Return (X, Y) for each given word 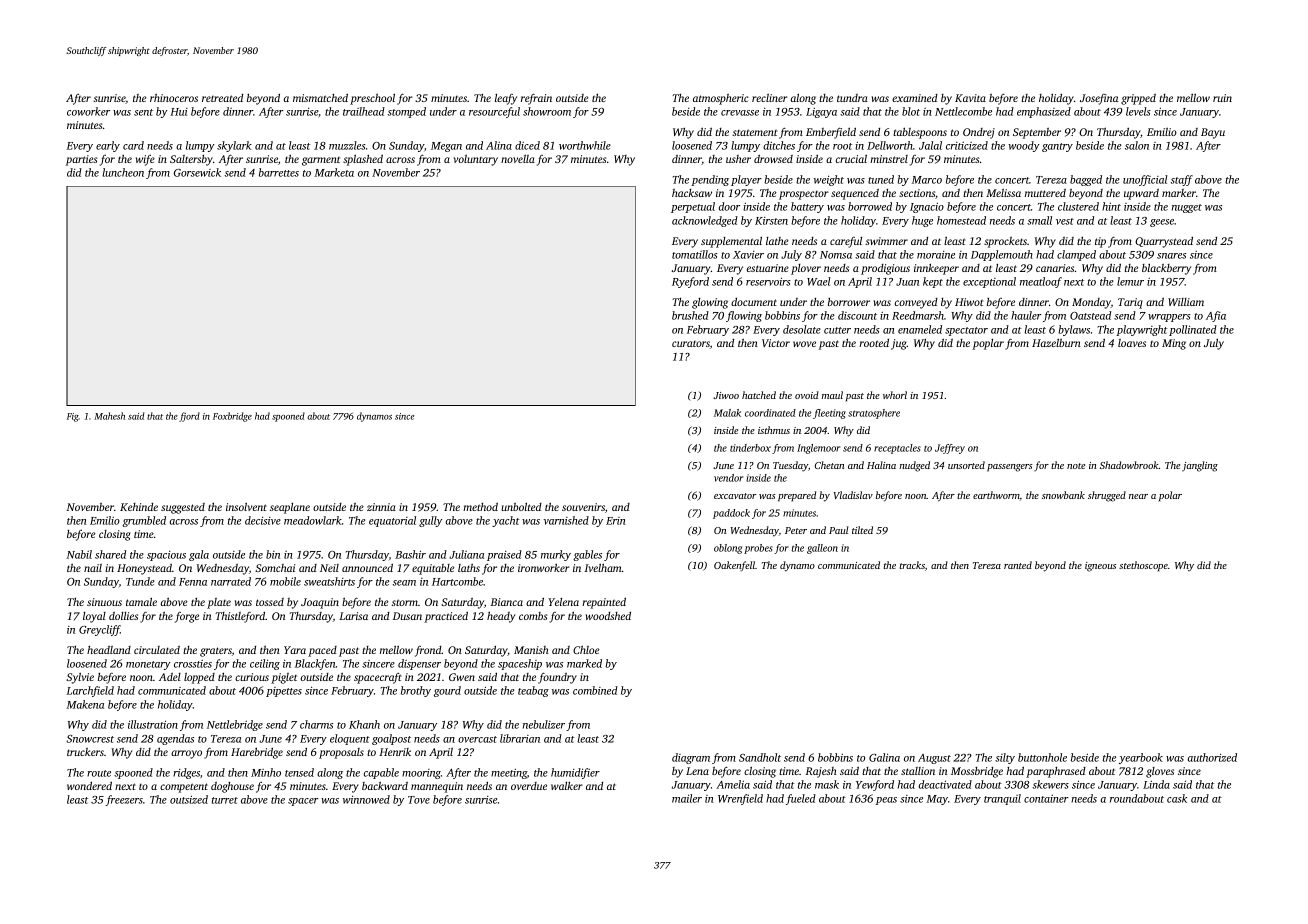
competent (184, 788)
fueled (801, 799)
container (1046, 799)
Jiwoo (726, 395)
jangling (1200, 466)
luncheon (123, 172)
